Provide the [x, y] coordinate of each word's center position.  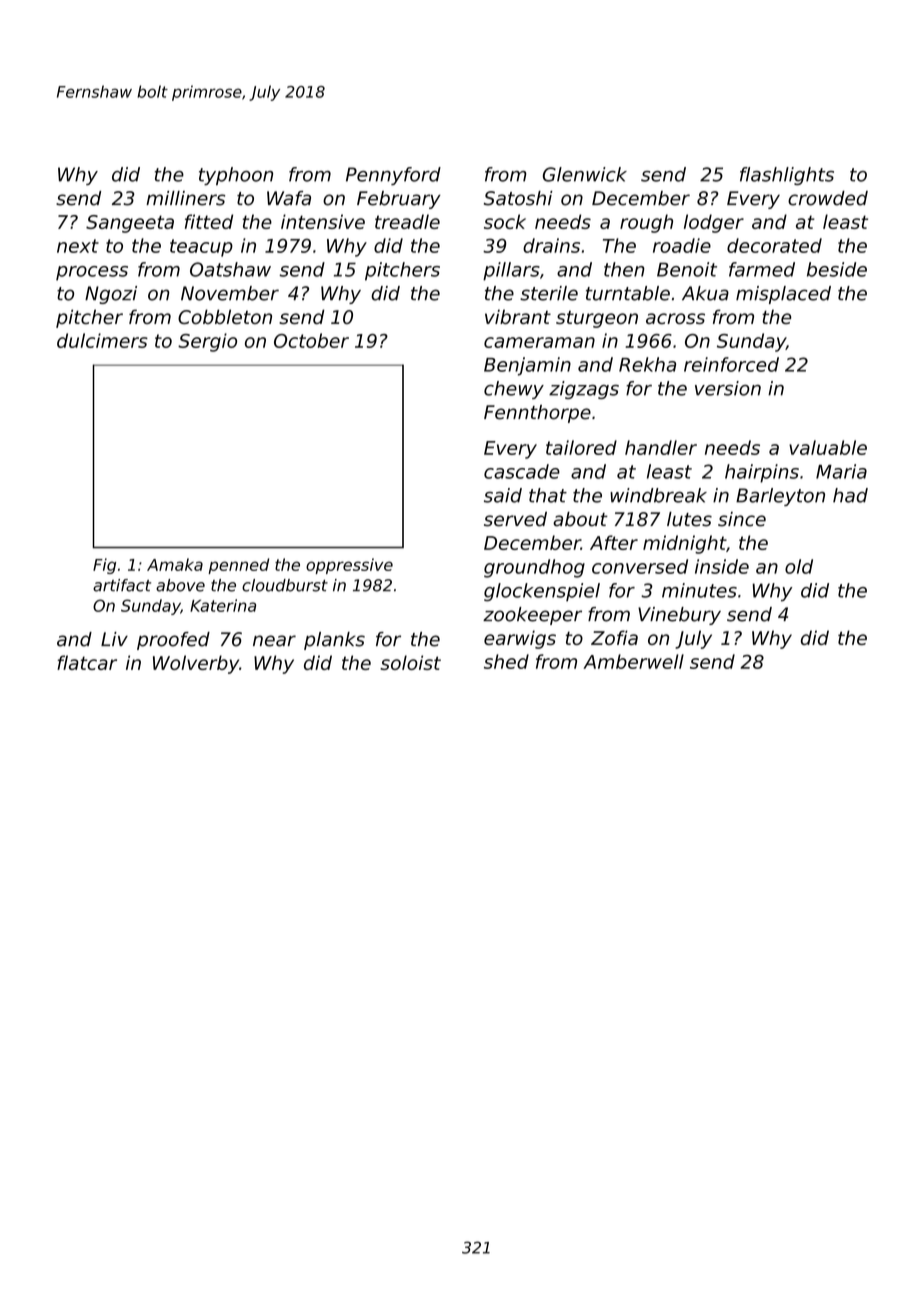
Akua [705, 293]
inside [722, 566]
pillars [511, 271]
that [548, 495]
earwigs [520, 639]
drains [551, 245]
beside [837, 269]
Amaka [175, 564]
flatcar [87, 662]
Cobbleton [225, 316]
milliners [185, 198]
